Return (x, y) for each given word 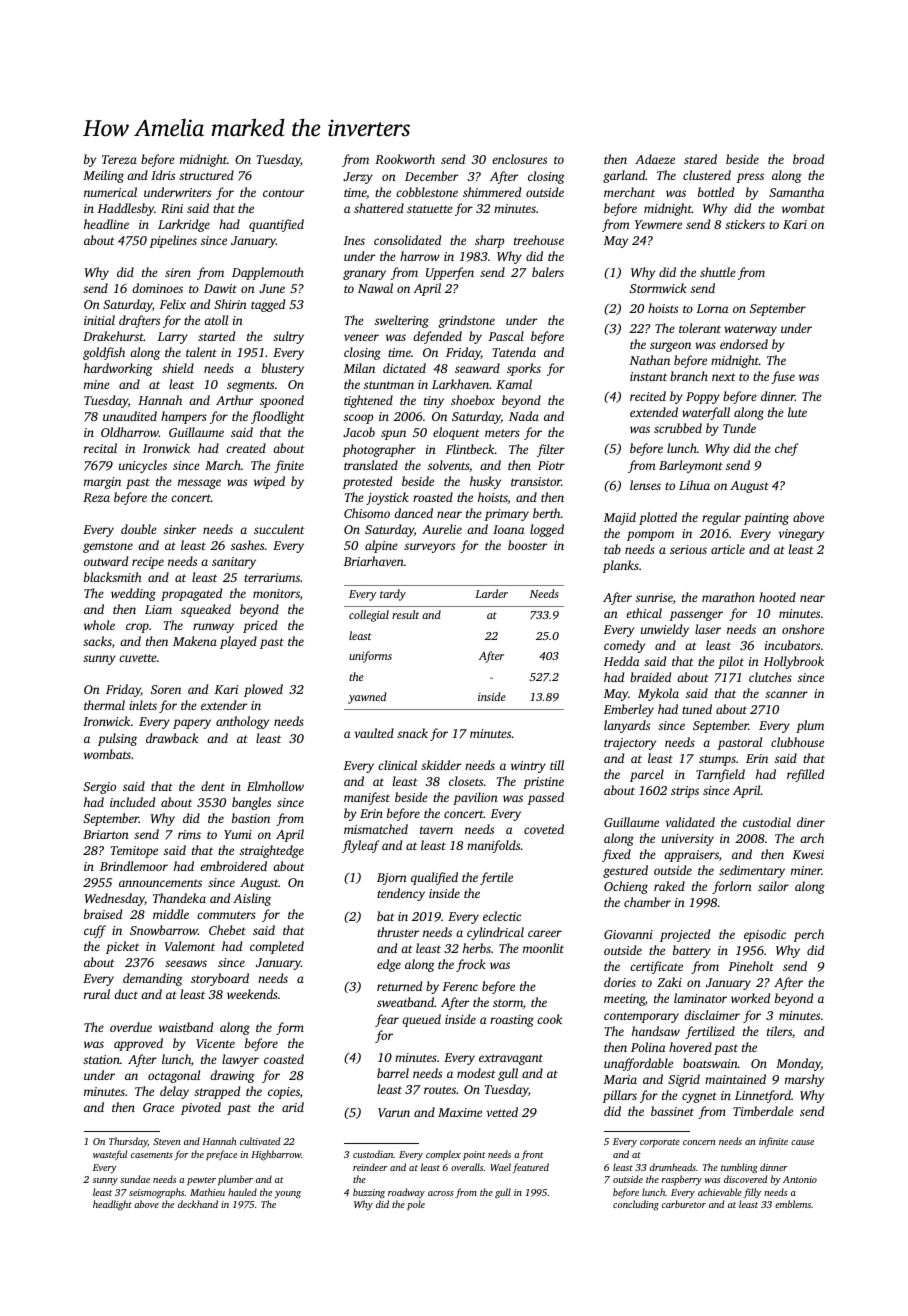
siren (178, 272)
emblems (793, 1204)
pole (416, 1205)
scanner (786, 694)
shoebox (473, 400)
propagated (191, 594)
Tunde (739, 428)
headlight (112, 1205)
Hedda (621, 661)
